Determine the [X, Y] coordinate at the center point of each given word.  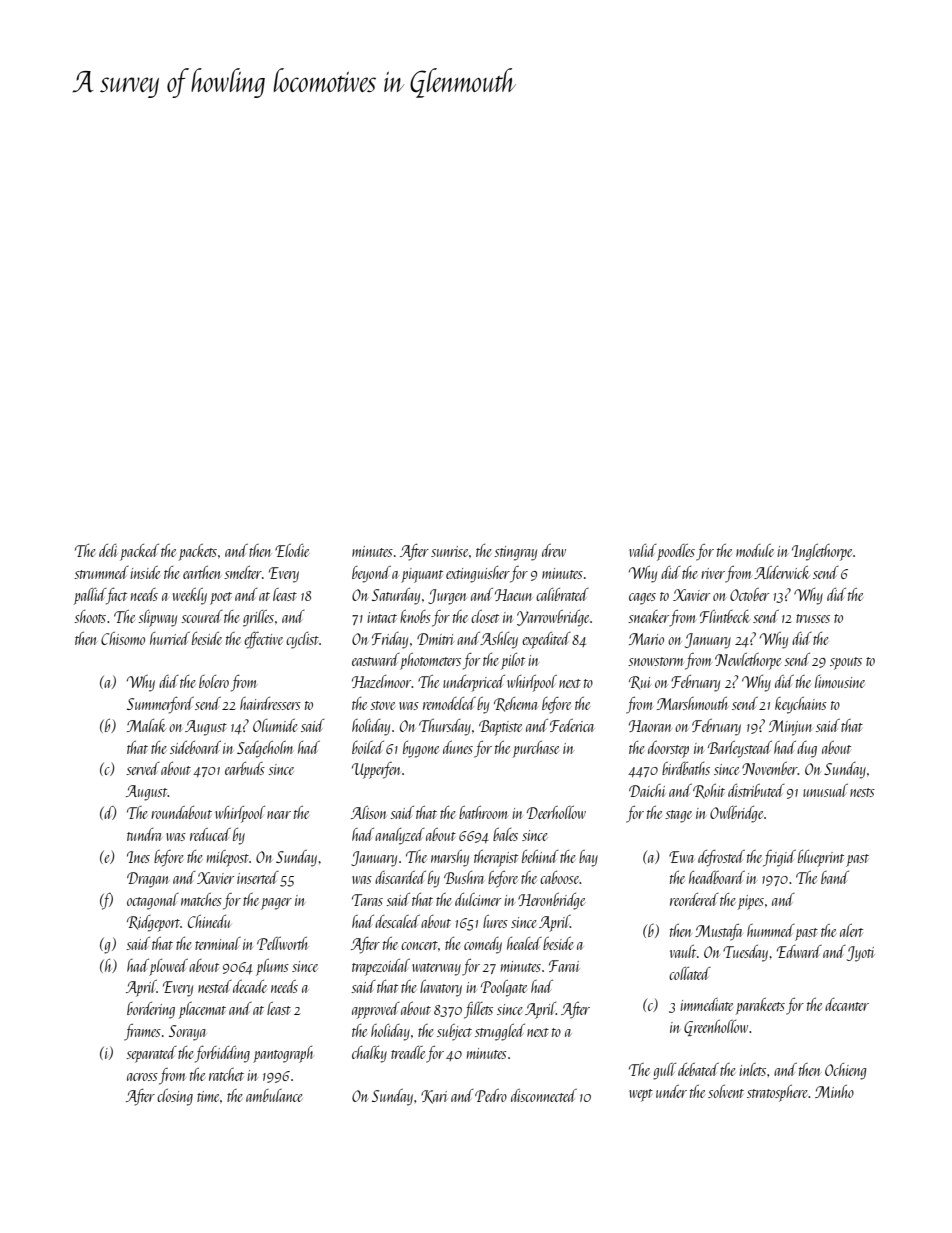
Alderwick [781, 572]
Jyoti [860, 954]
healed [524, 943]
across [142, 1077]
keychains [801, 705]
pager [276, 904]
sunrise [449, 551]
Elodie [292, 550]
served [143, 768]
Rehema [516, 704]
